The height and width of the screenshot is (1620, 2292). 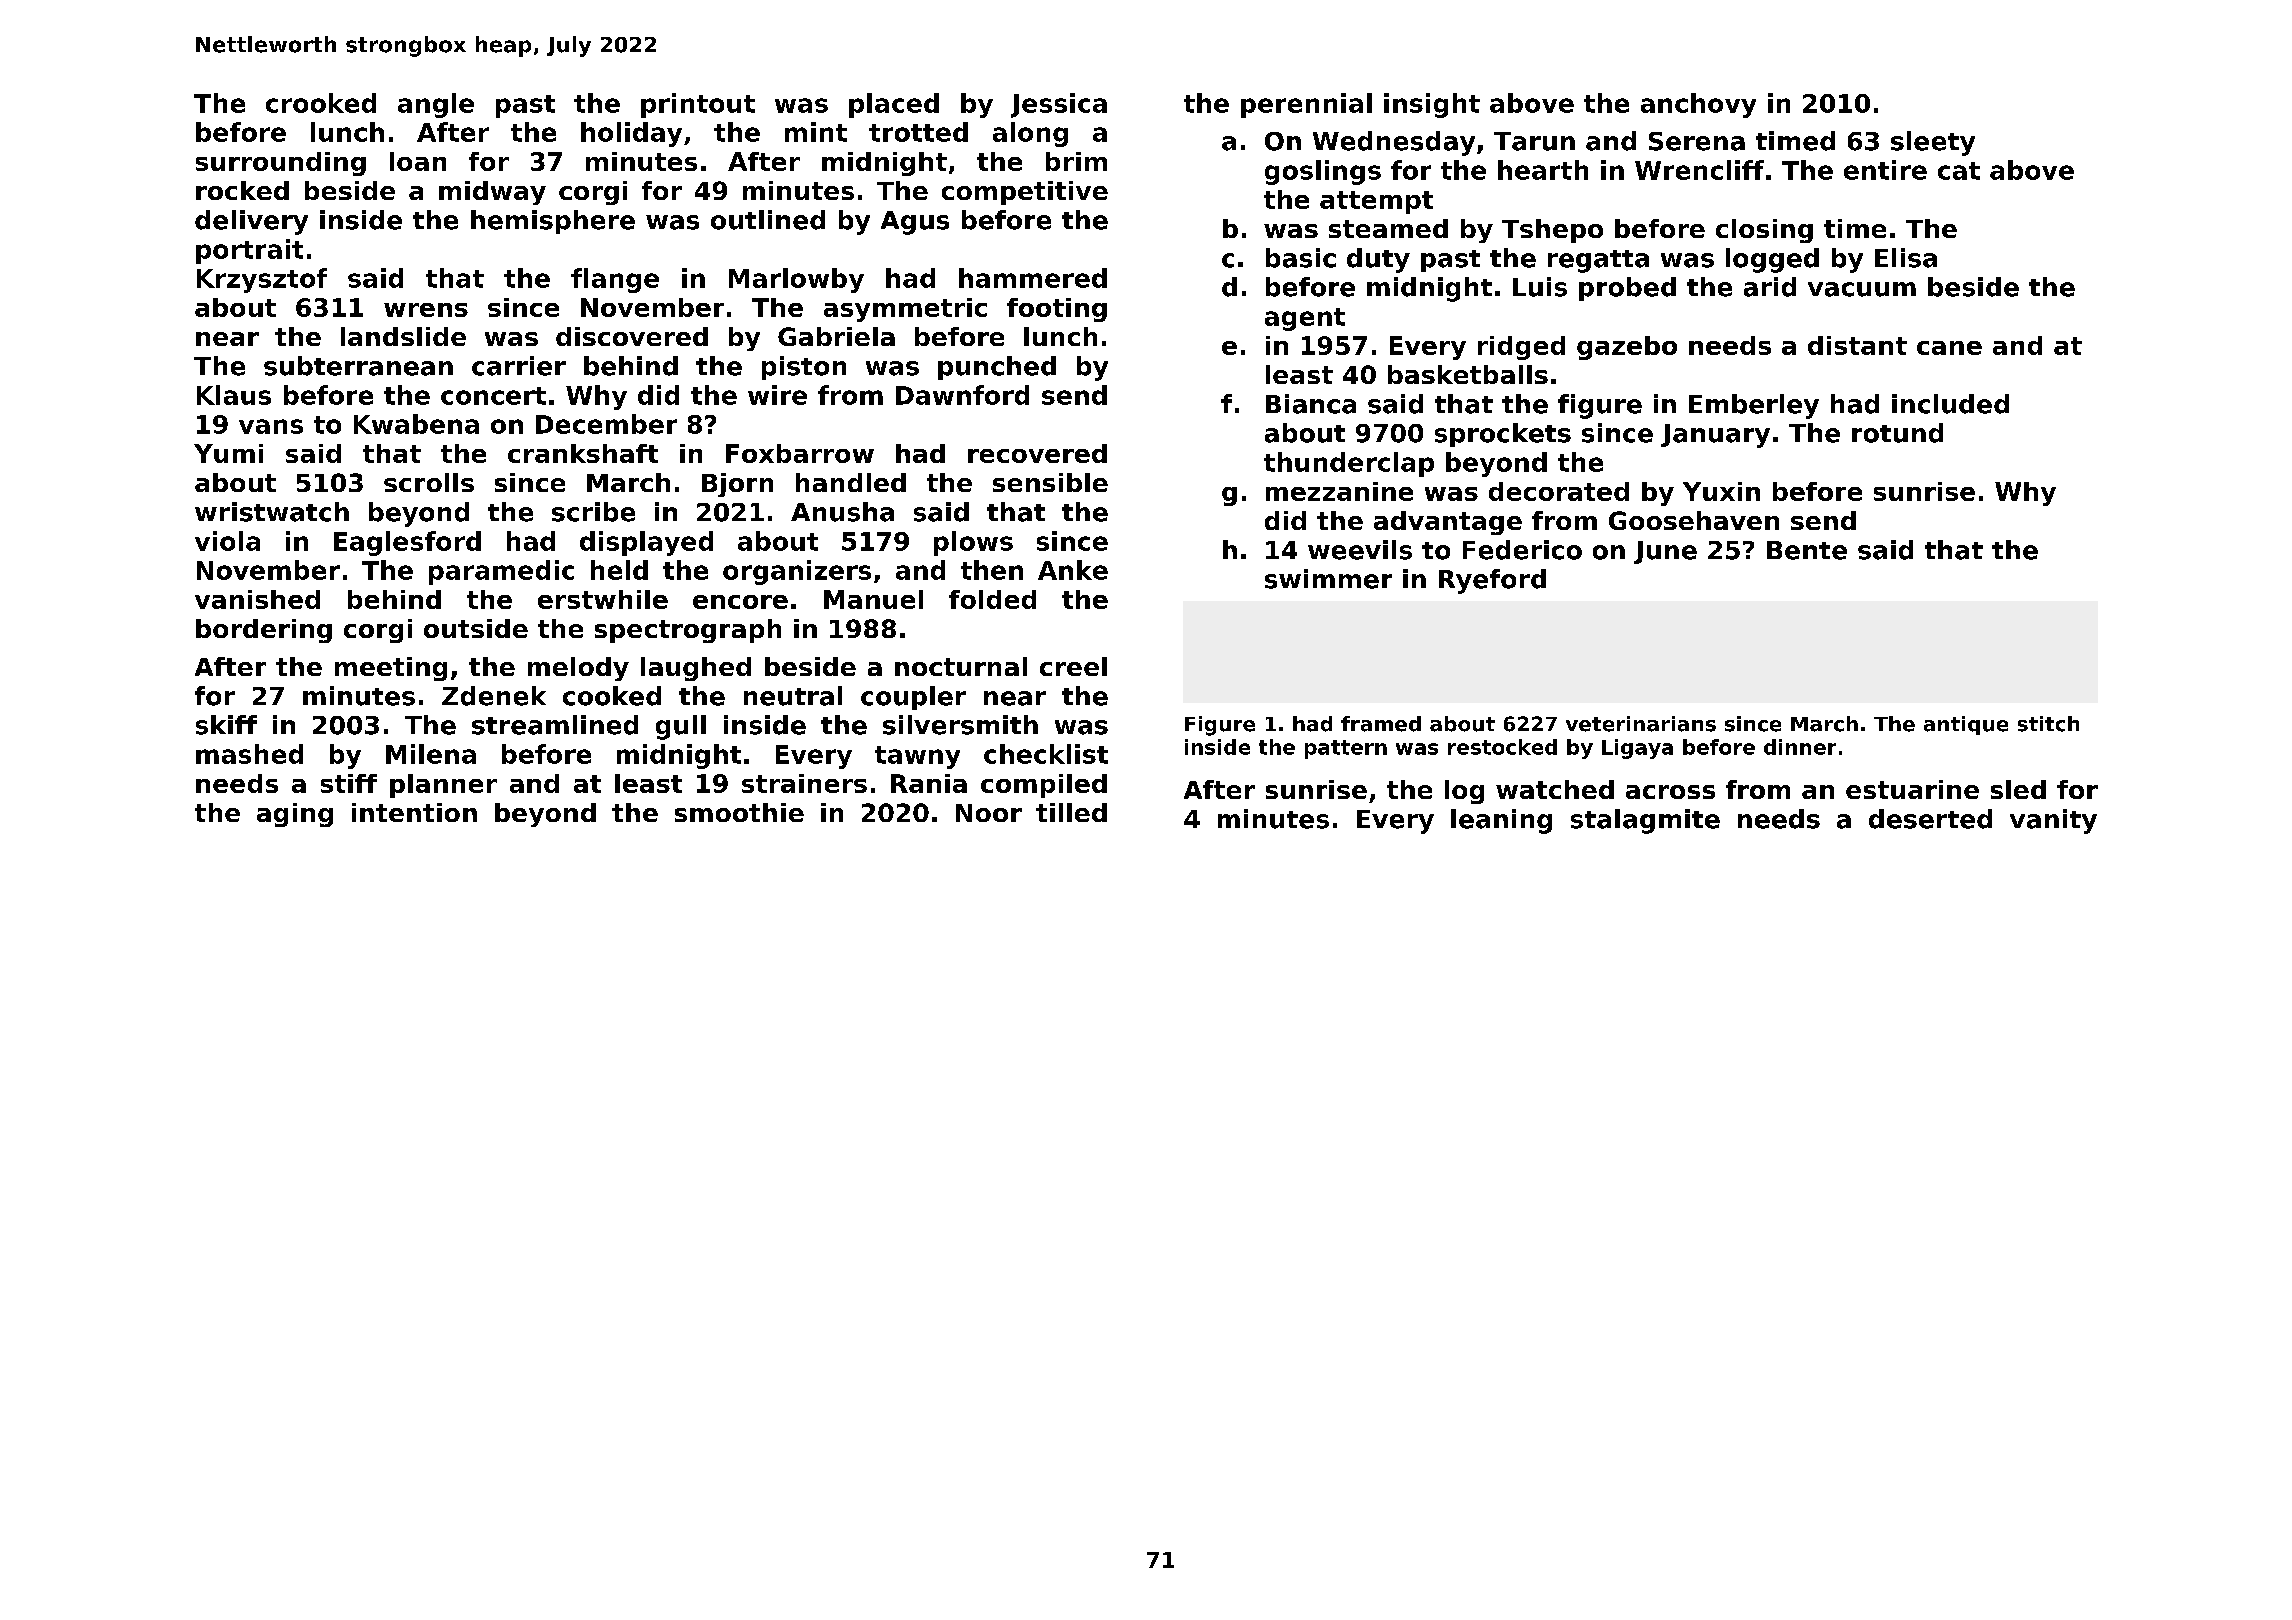 I want to click on Elisa, so click(x=1906, y=258).
